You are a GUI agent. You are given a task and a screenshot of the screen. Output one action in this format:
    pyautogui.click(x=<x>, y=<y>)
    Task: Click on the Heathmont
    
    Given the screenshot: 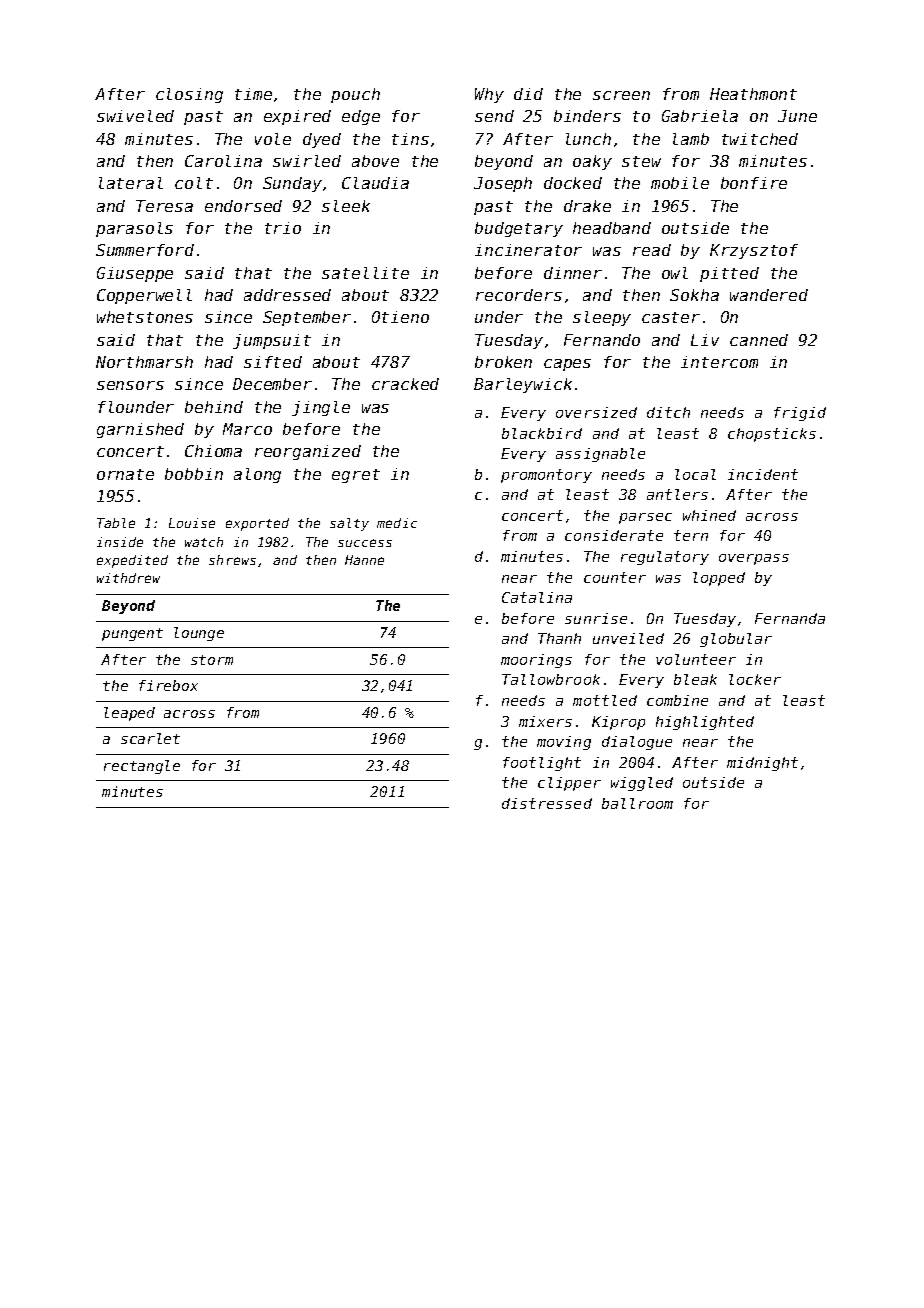 What is the action you would take?
    pyautogui.click(x=753, y=94)
